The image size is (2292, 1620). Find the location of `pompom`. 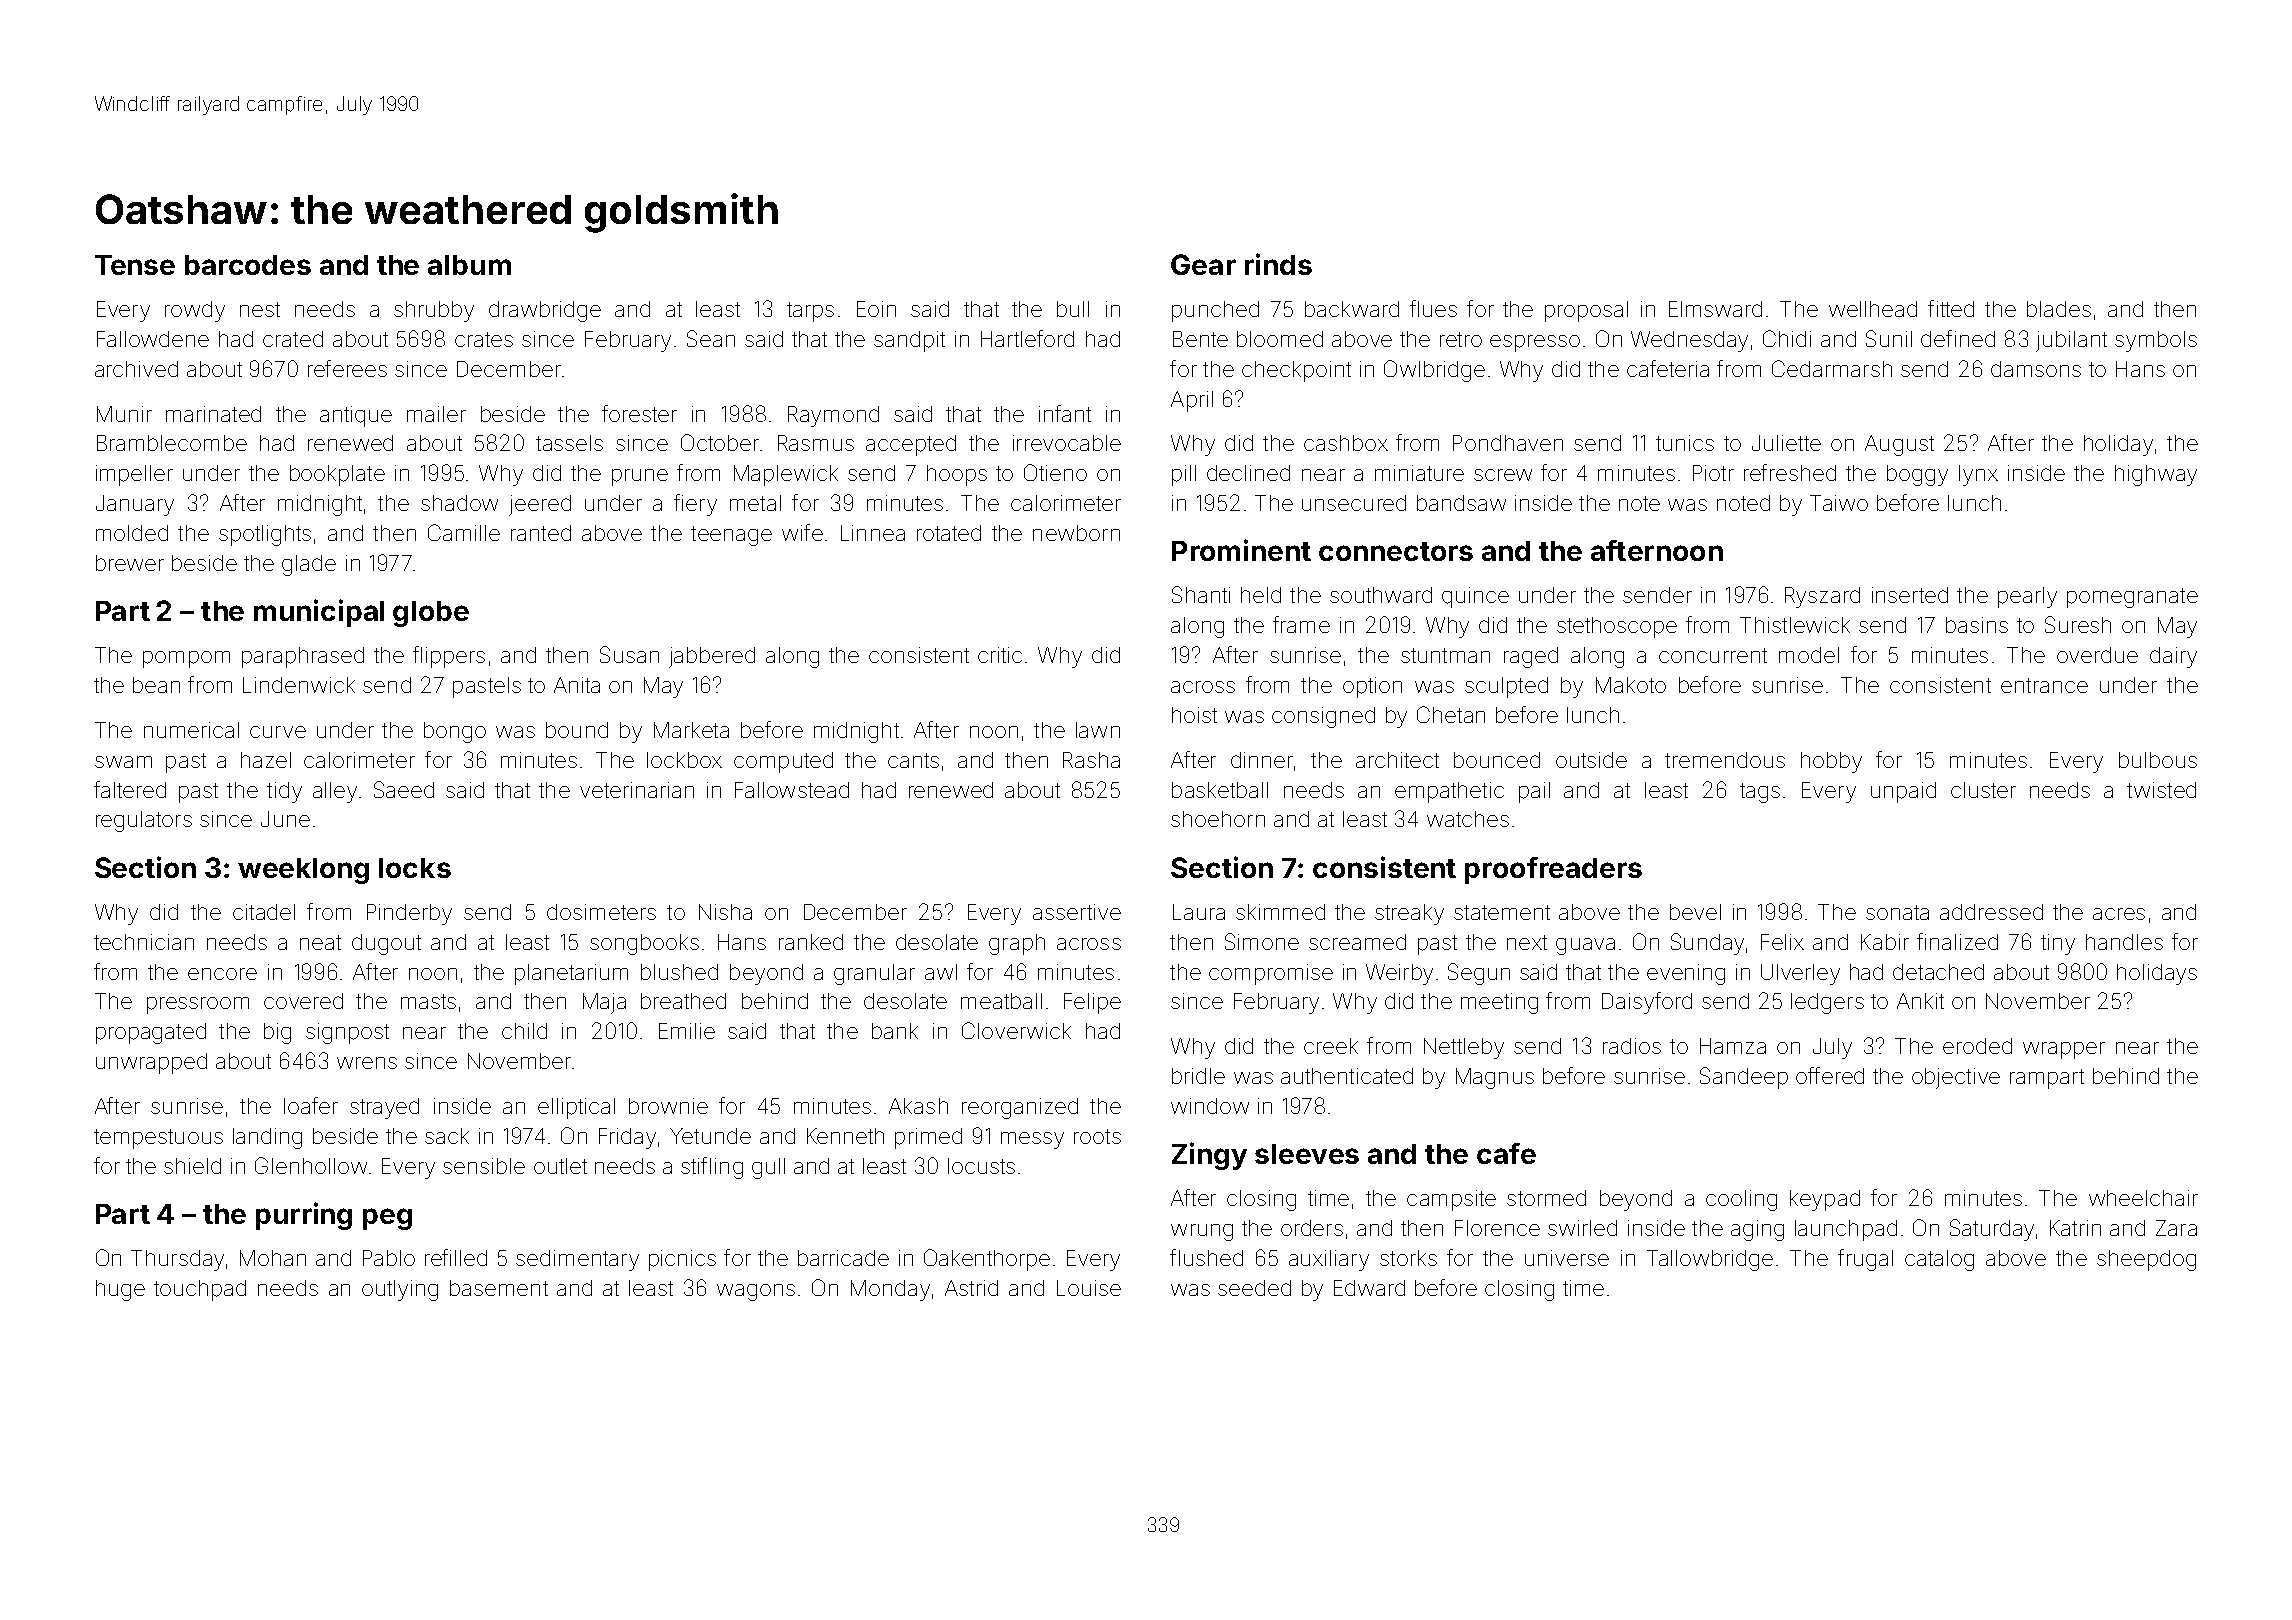

pompom is located at coordinates (186, 659).
